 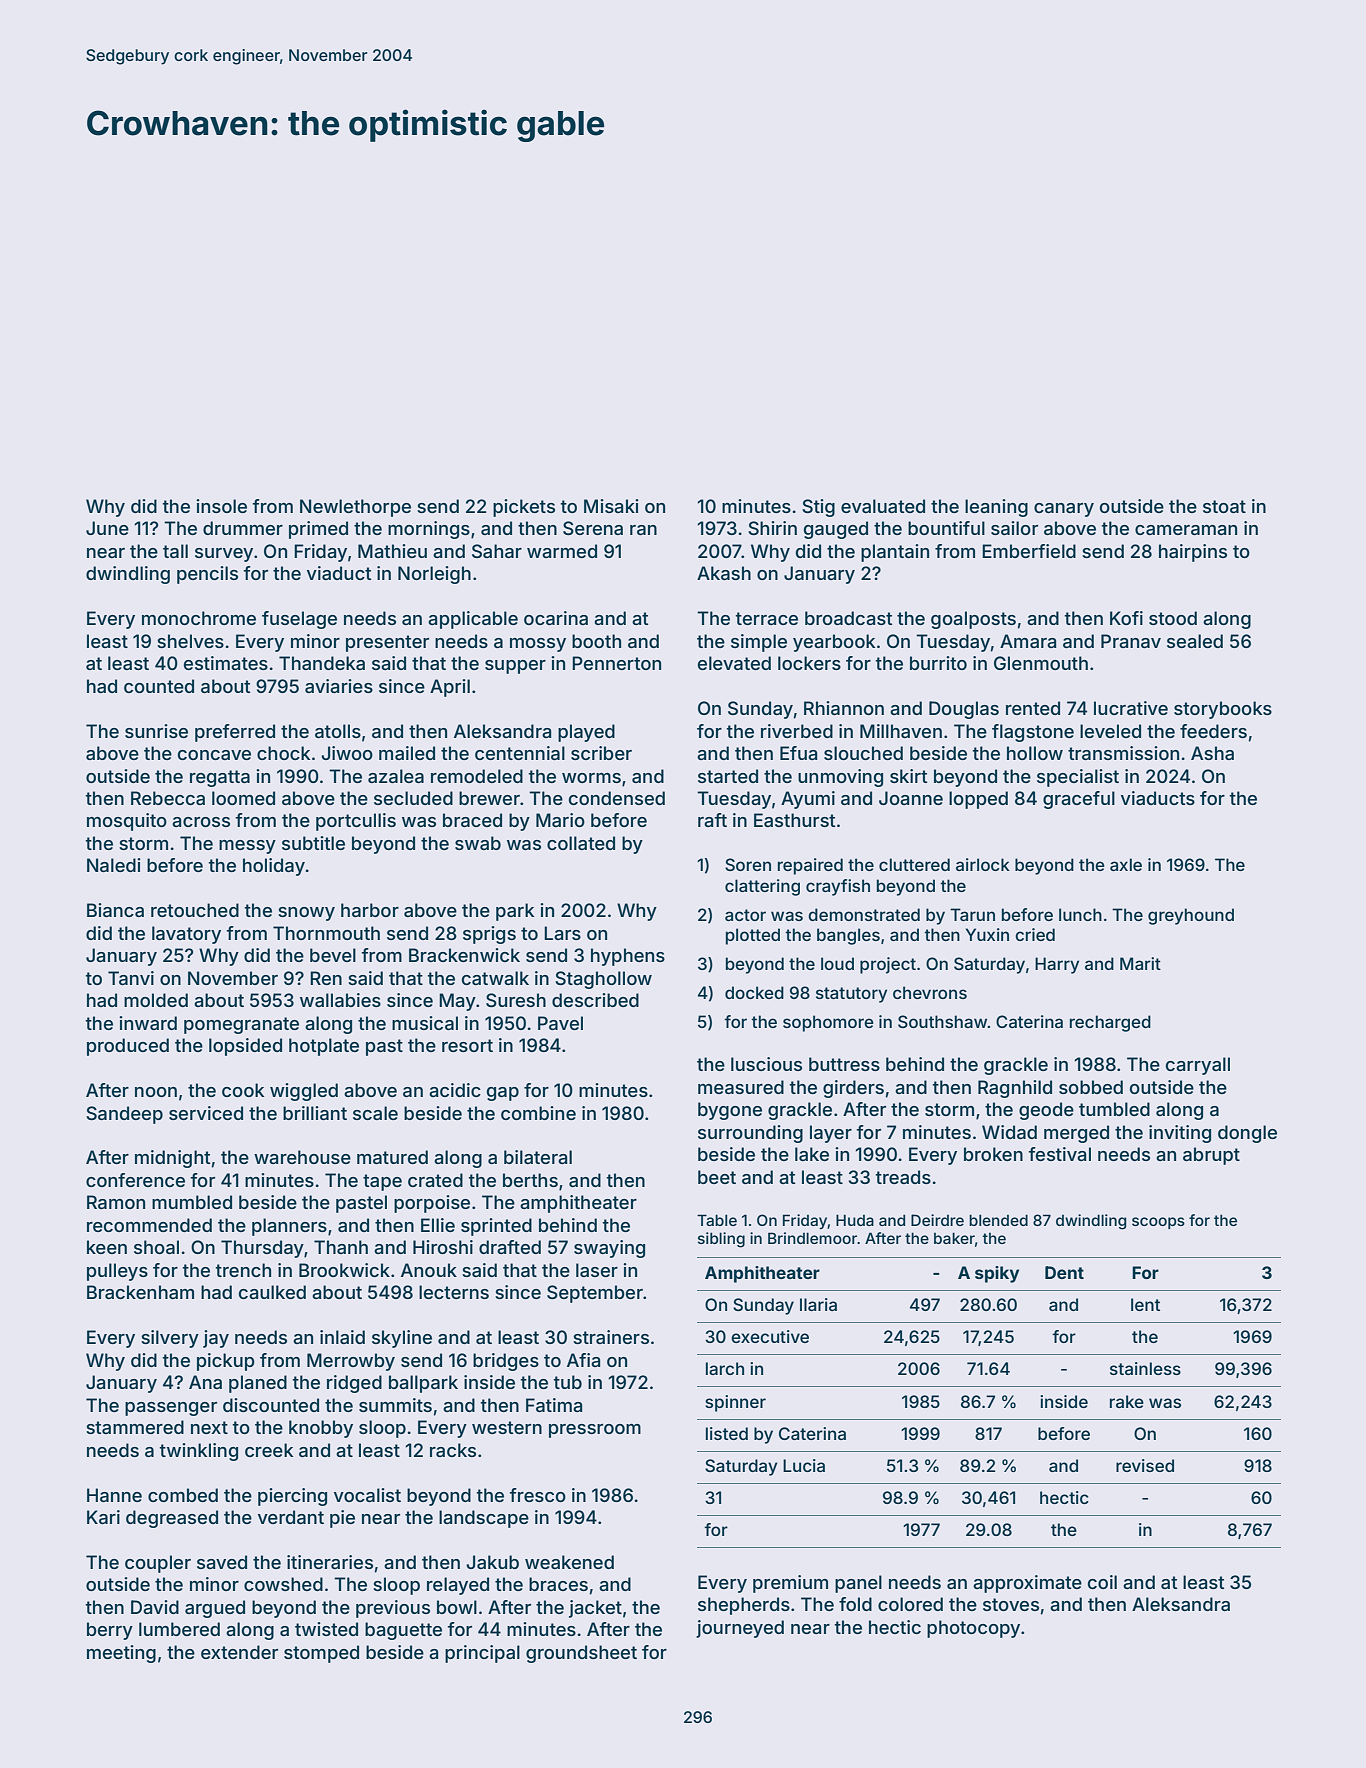 What do you see at coordinates (313, 843) in the page?
I see `subtitle` at bounding box center [313, 843].
